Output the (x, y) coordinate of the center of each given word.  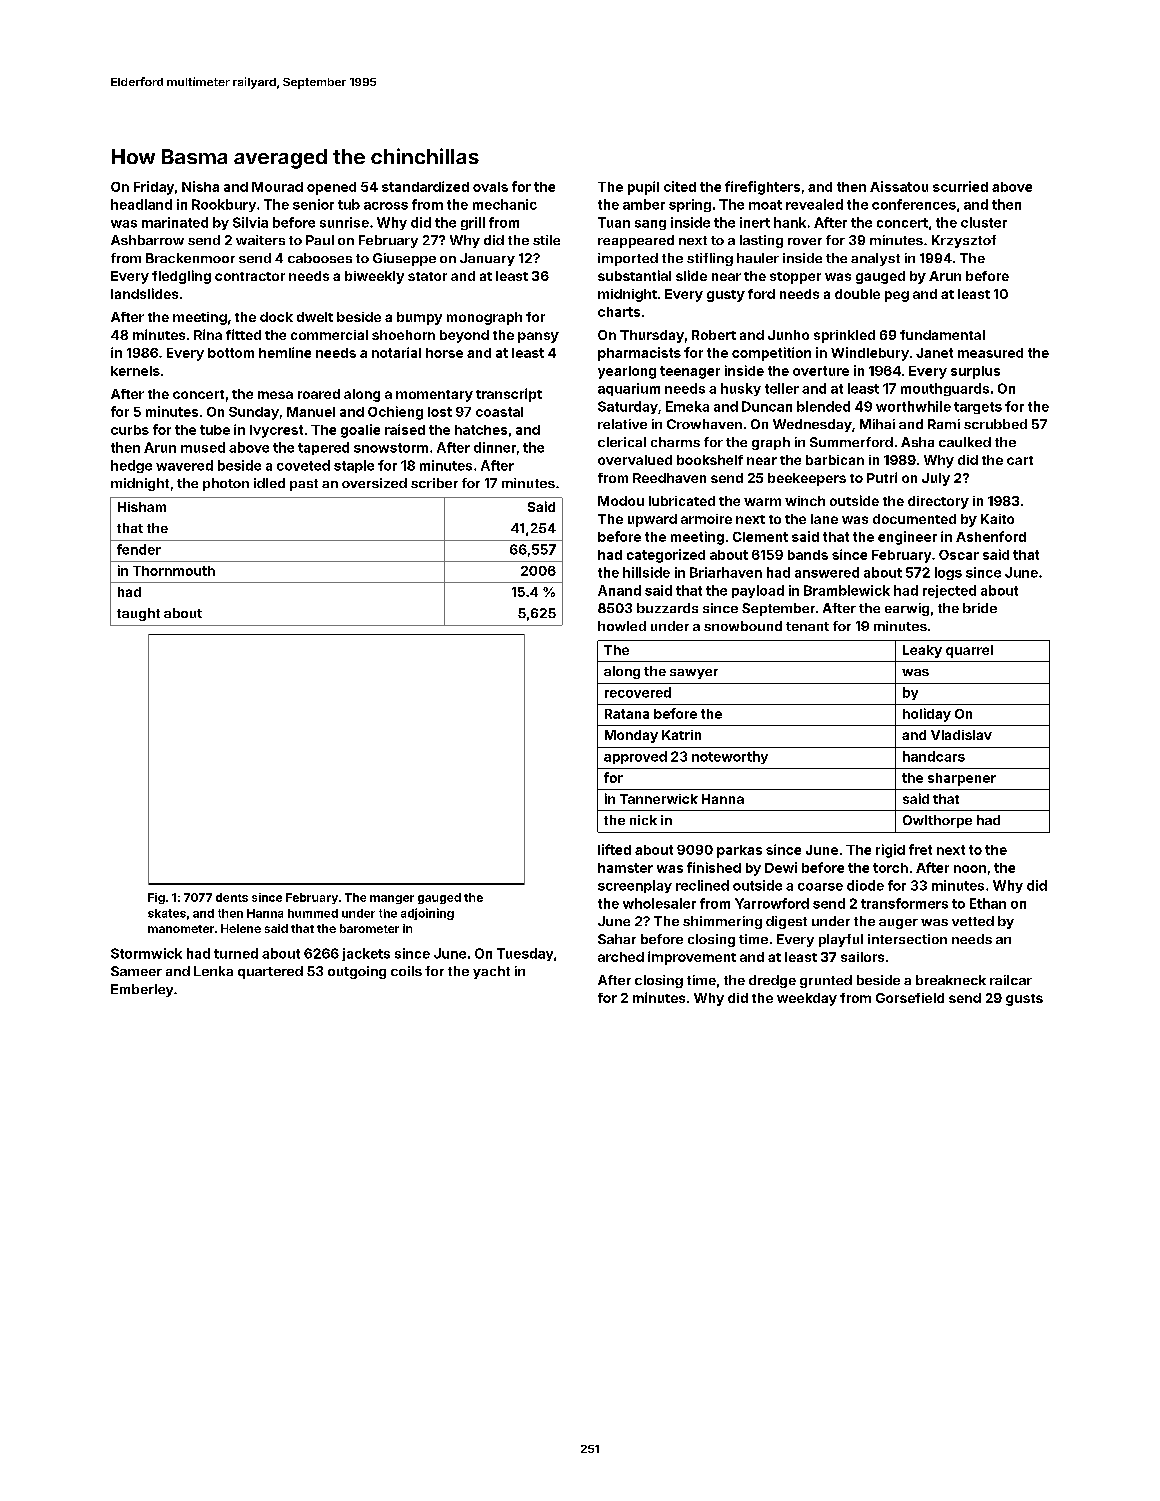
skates (167, 913)
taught (138, 614)
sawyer (694, 674)
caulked (965, 442)
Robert (714, 335)
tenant (807, 626)
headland (141, 204)
